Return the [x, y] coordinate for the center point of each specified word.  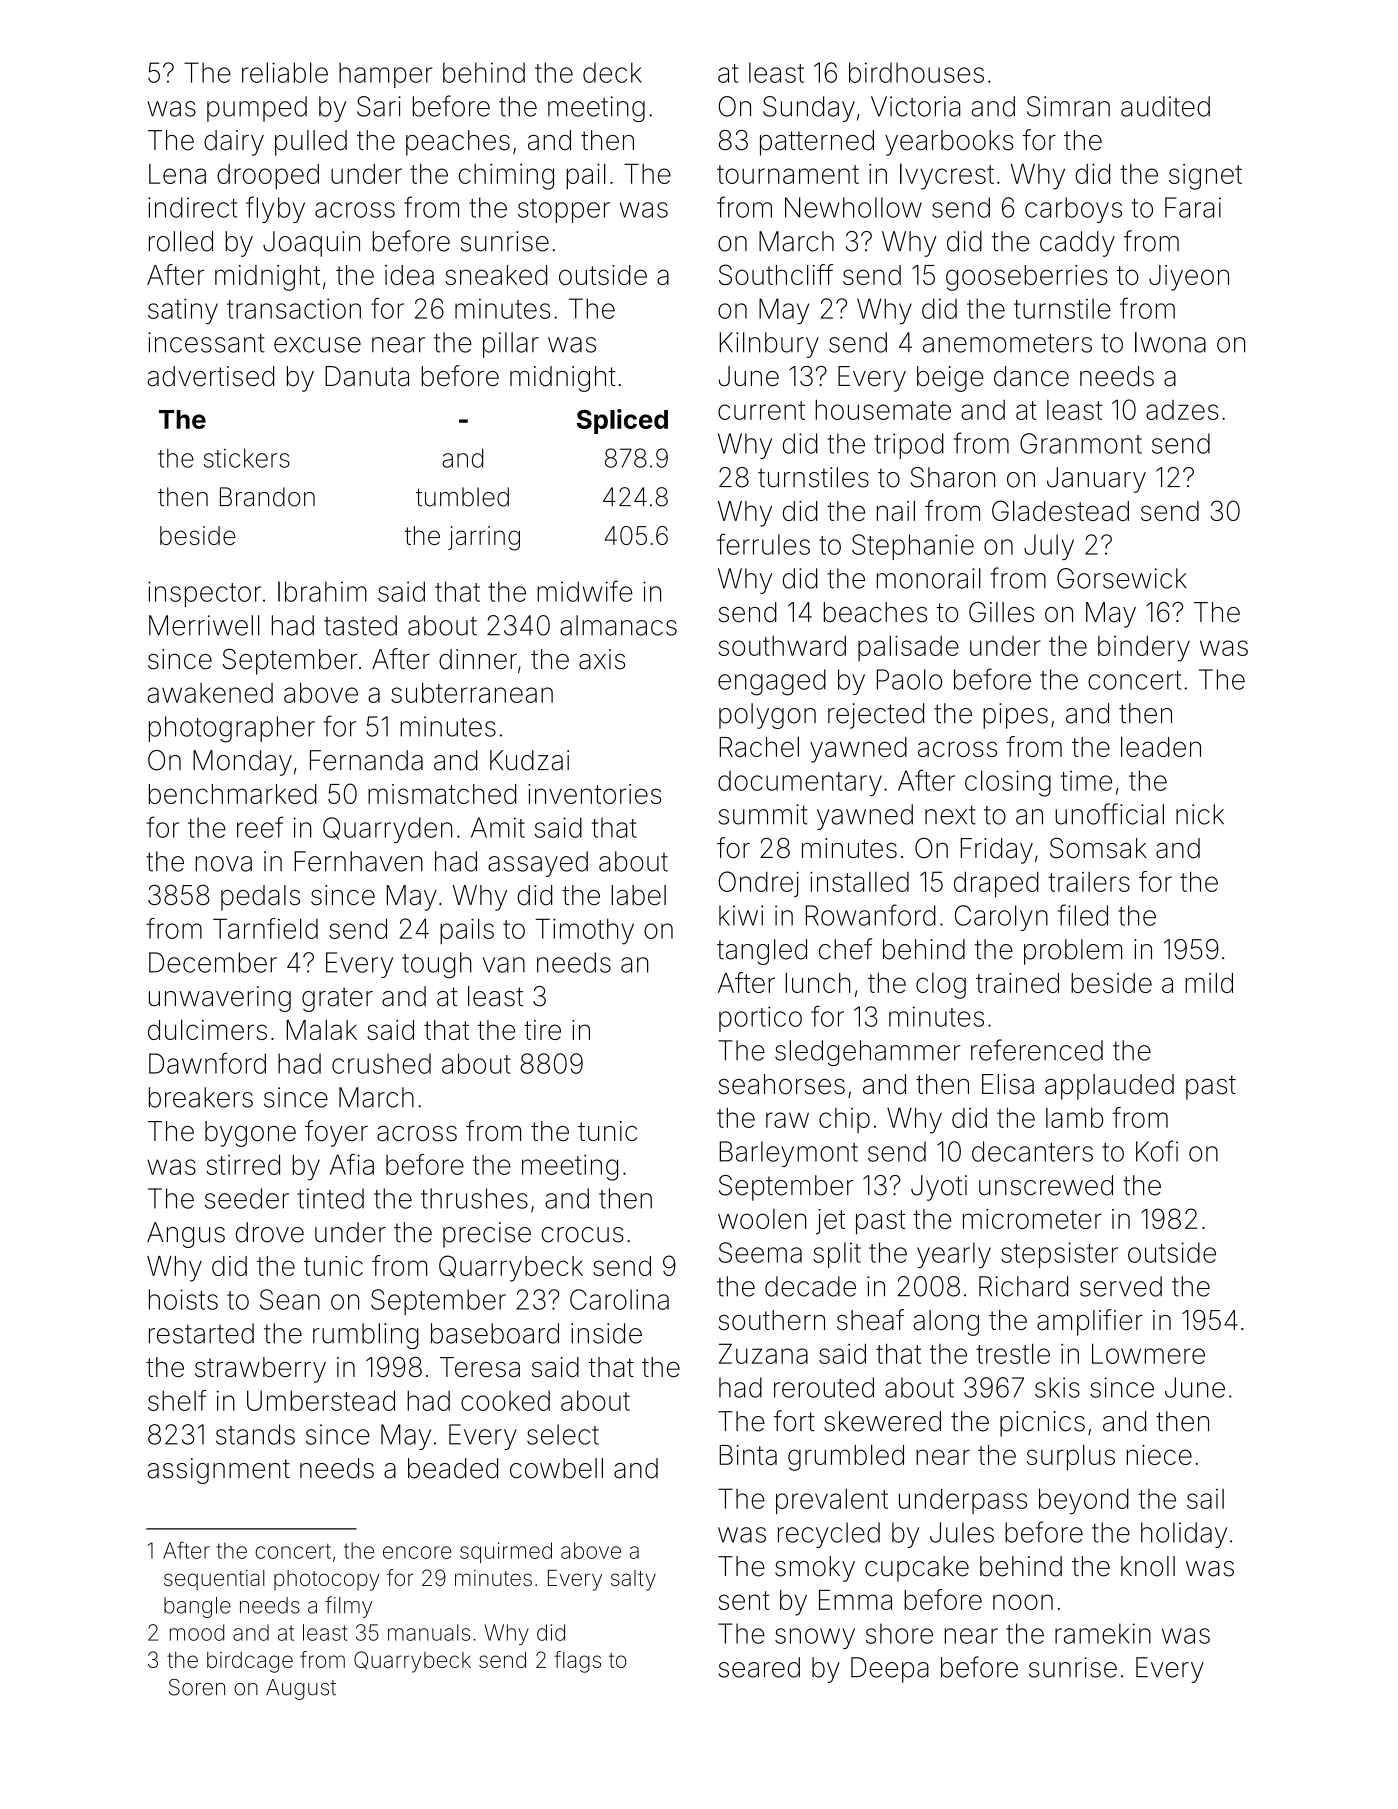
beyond [1084, 1501]
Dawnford [207, 1063]
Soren [197, 1687]
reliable [285, 72]
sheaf [870, 1320]
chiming [506, 177]
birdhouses [916, 72]
